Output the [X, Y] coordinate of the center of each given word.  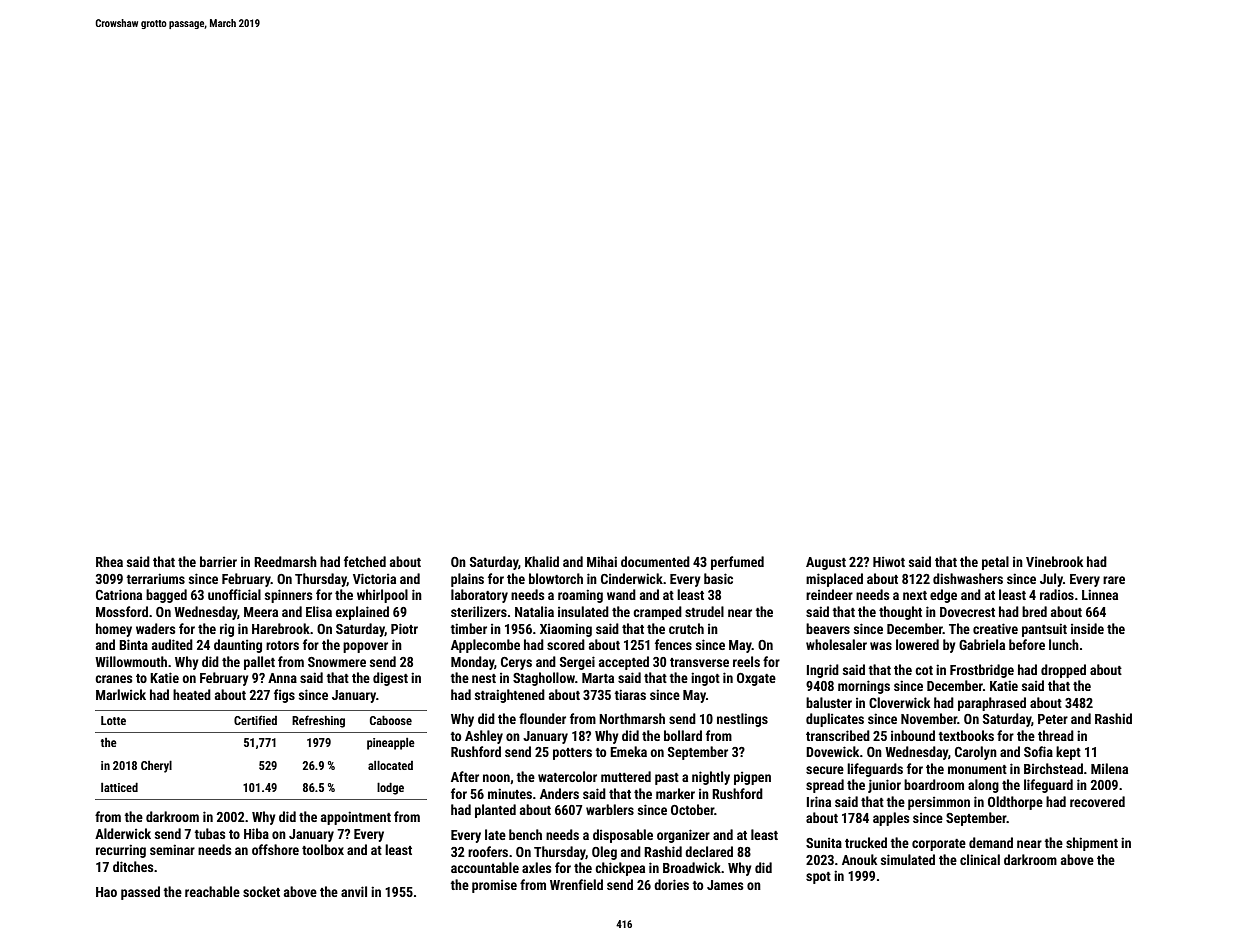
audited [172, 644]
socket [261, 891]
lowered [917, 644]
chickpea [620, 869]
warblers [610, 809]
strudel [704, 611]
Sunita [824, 843]
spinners [288, 596]
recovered [1097, 801]
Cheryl [156, 766]
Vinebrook [1054, 561]
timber [468, 628]
